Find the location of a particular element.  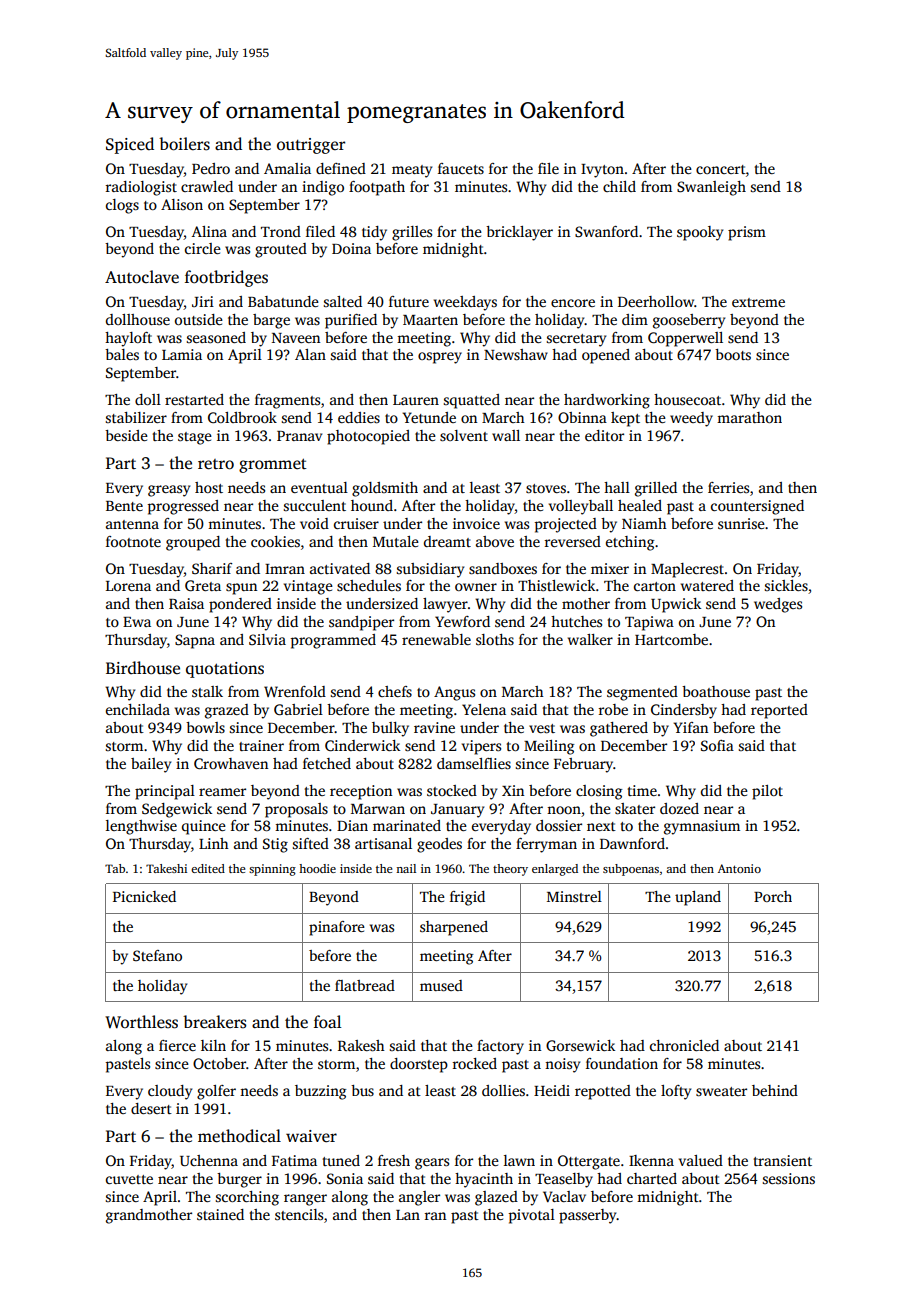

subpoenas is located at coordinates (631, 870).
